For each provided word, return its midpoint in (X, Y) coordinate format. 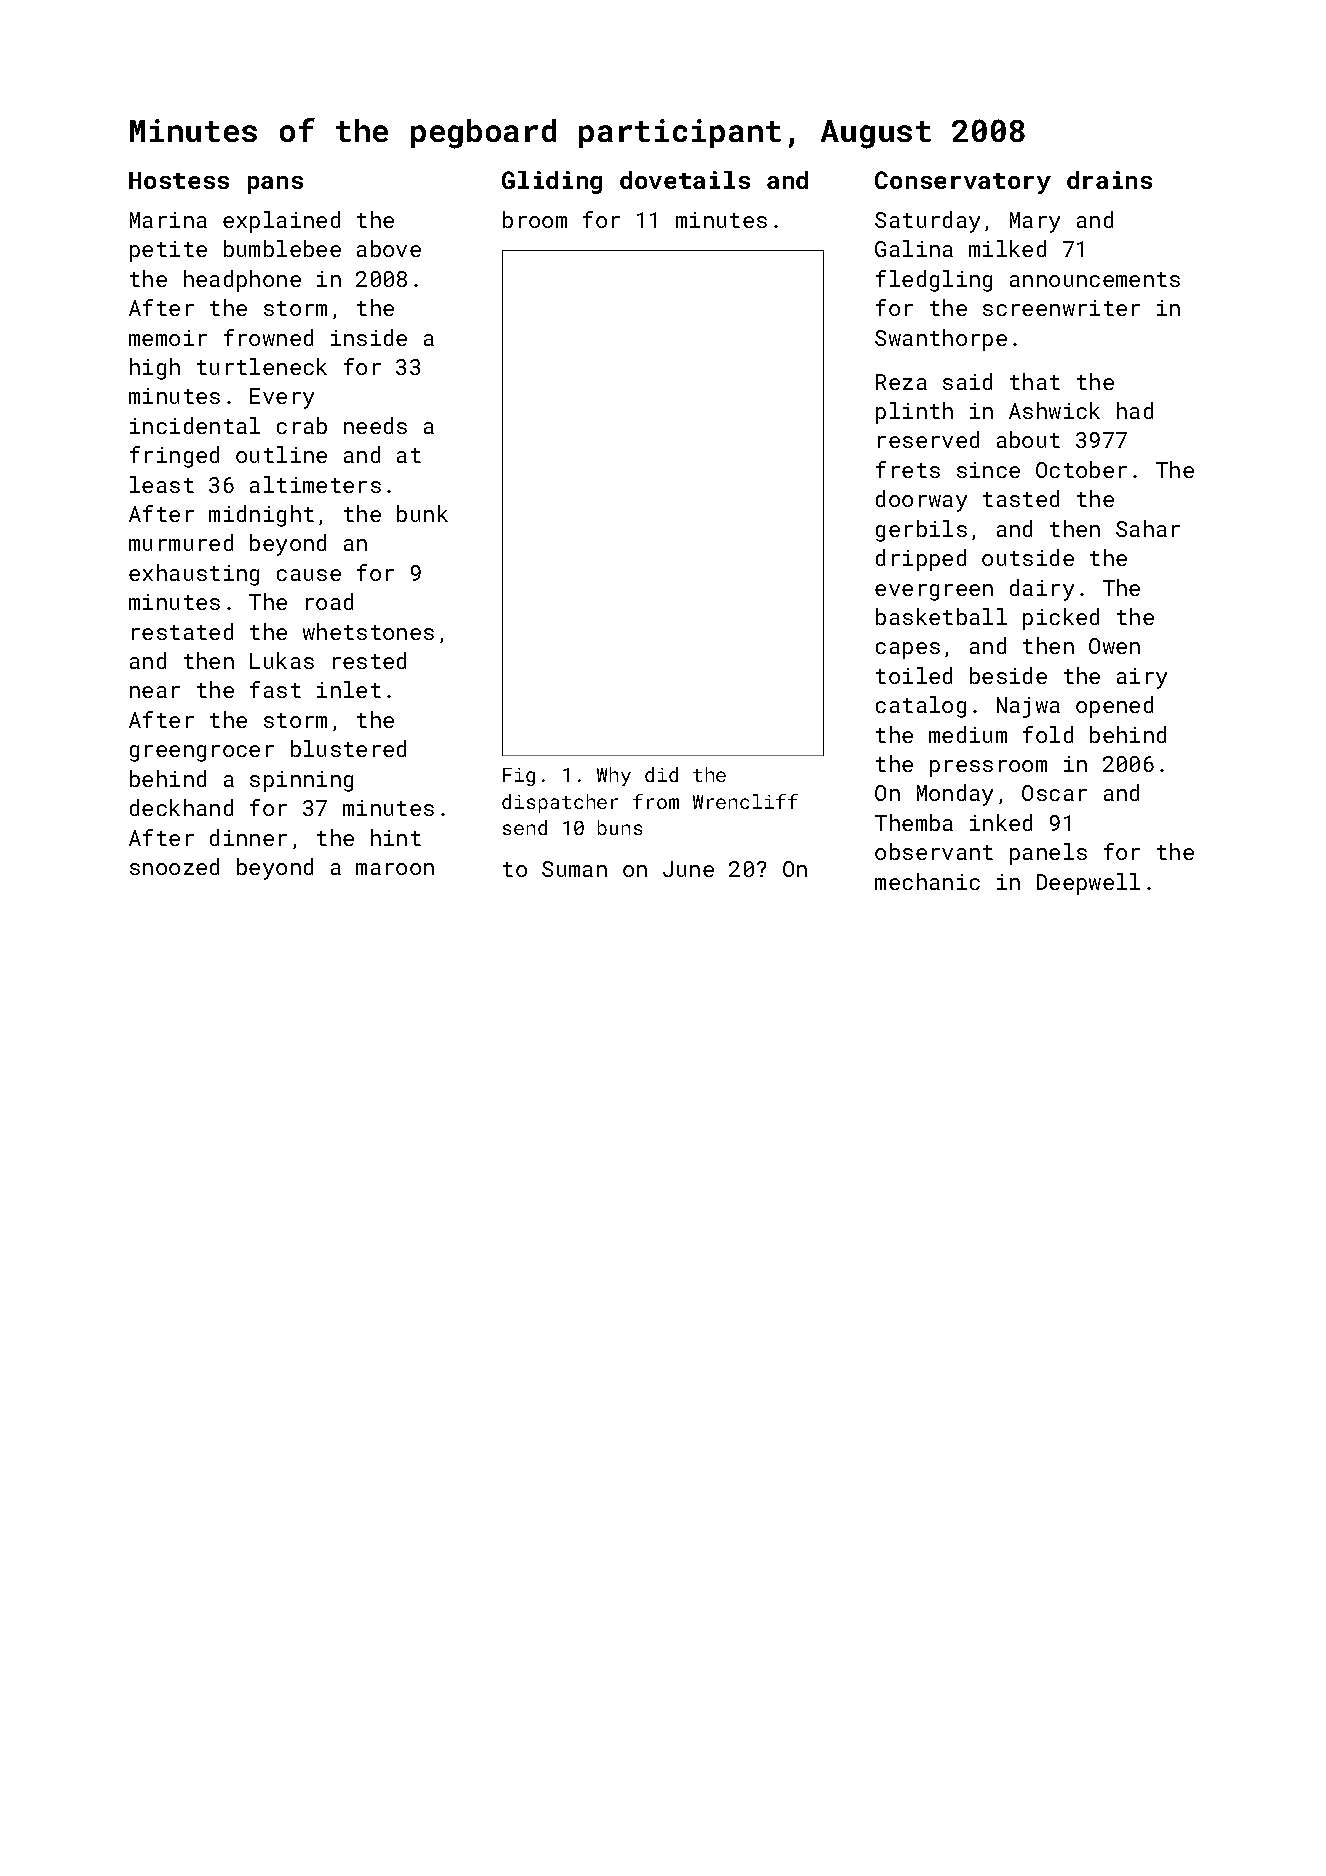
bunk (422, 513)
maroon (395, 869)
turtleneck (262, 366)
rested (369, 660)
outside (1028, 557)
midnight (261, 516)
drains (1109, 180)
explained (281, 222)
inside (369, 337)
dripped (921, 560)
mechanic (927, 881)
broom (535, 219)
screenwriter (1061, 308)
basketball (941, 616)
